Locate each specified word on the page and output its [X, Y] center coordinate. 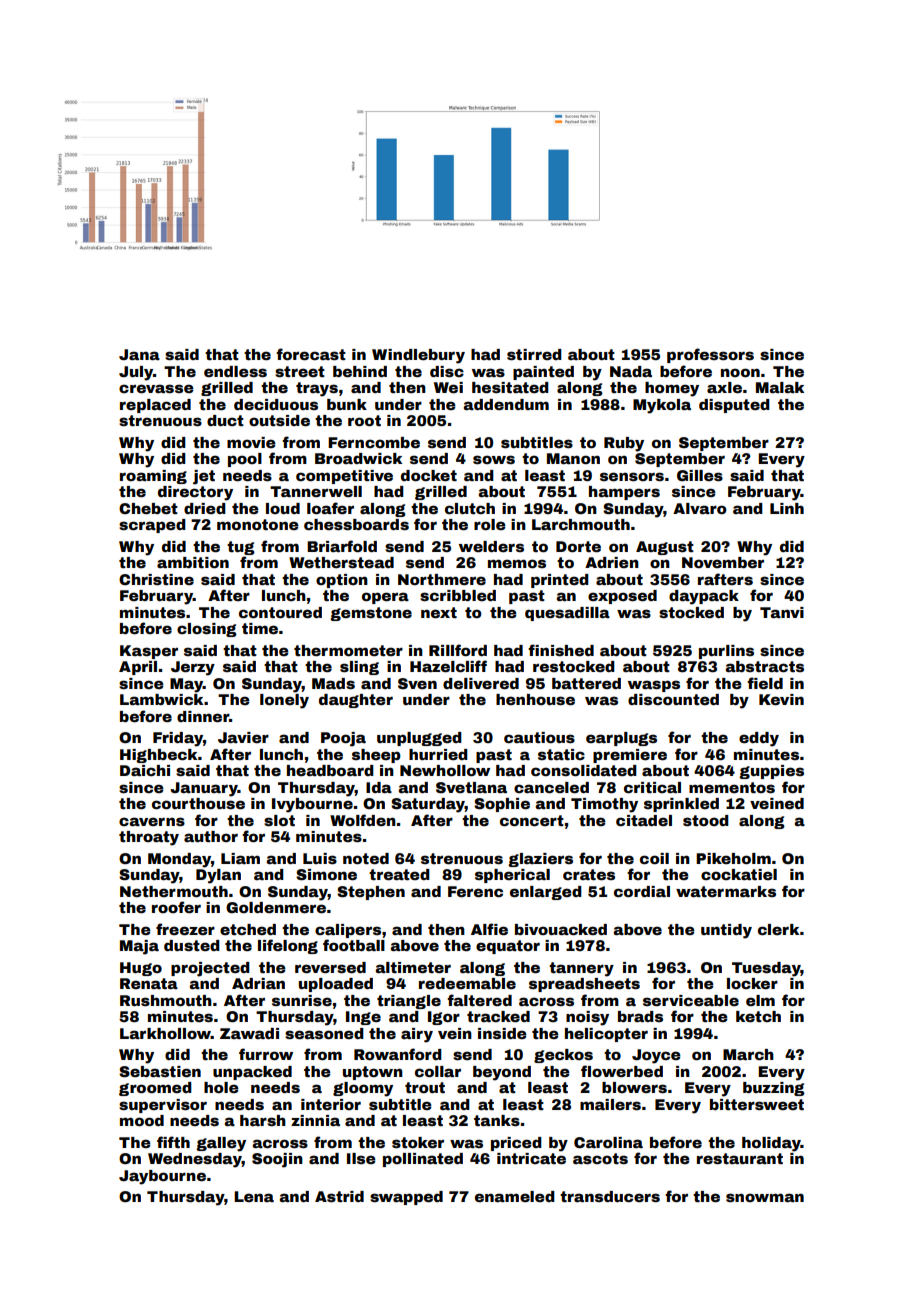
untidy [726, 931]
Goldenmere [276, 907]
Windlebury [418, 356]
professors [710, 355]
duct [225, 420]
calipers [348, 931]
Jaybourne [162, 1177]
